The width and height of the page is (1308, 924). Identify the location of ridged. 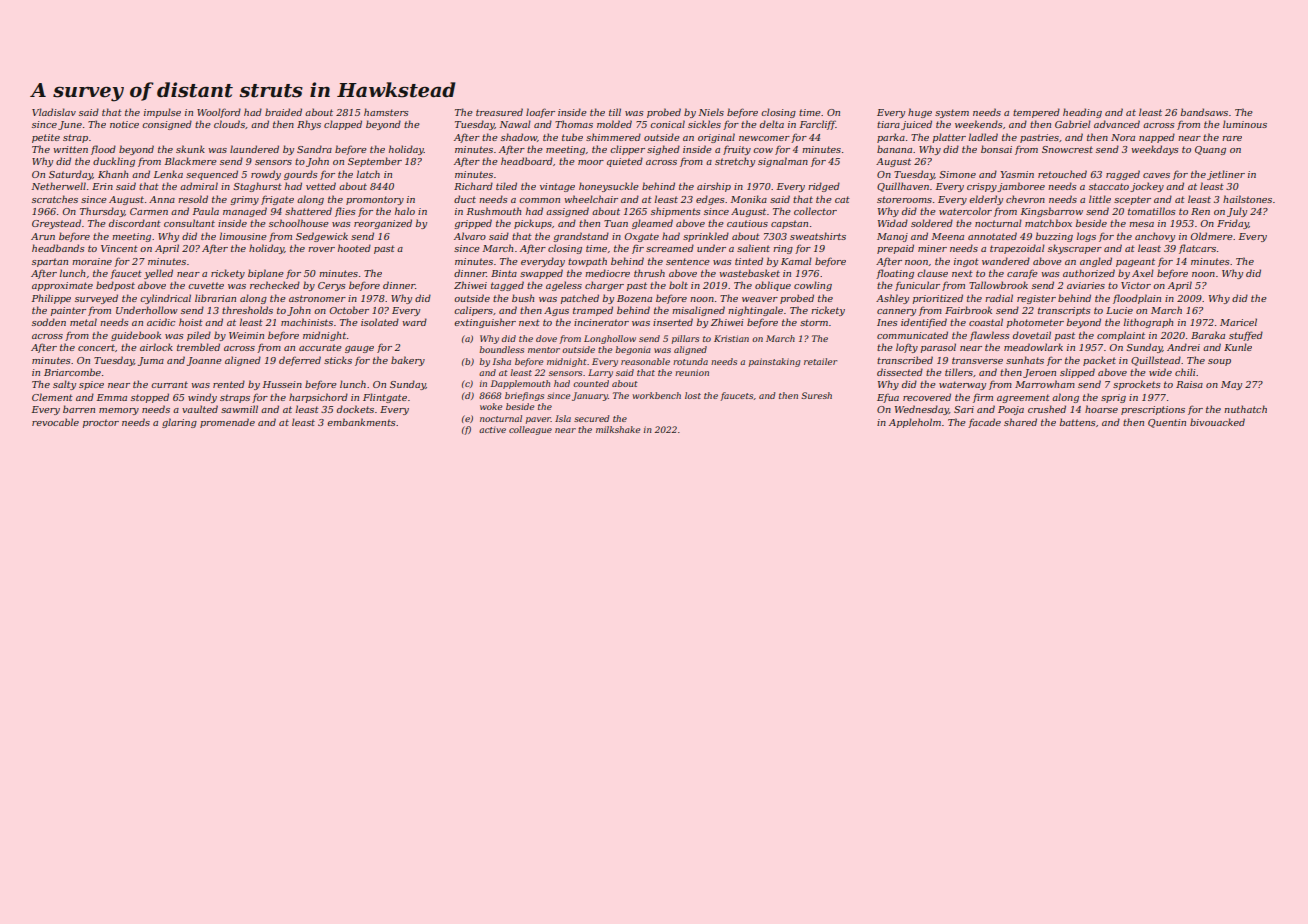
(824, 187).
